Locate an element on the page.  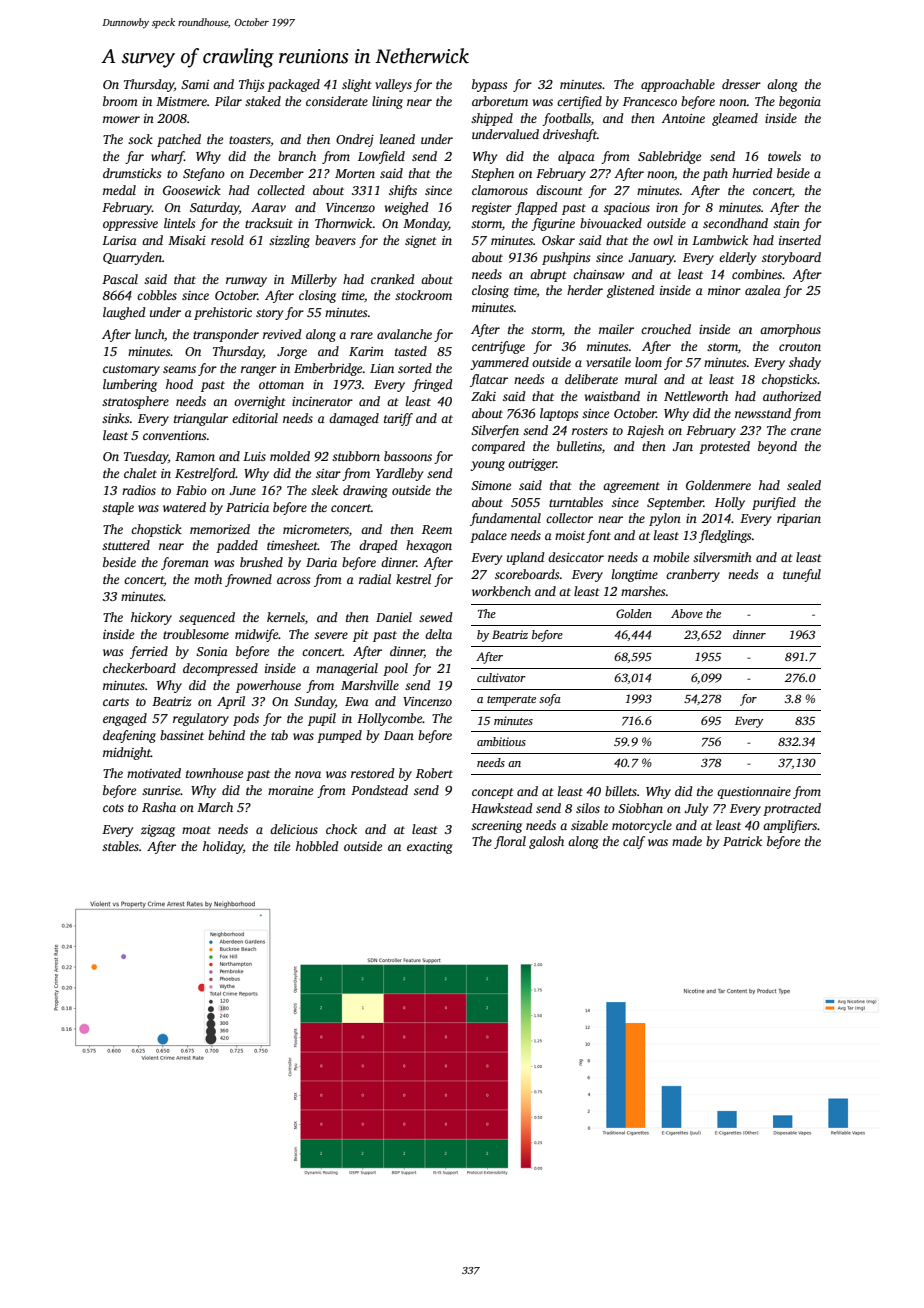
Yardleby is located at coordinates (399, 474).
